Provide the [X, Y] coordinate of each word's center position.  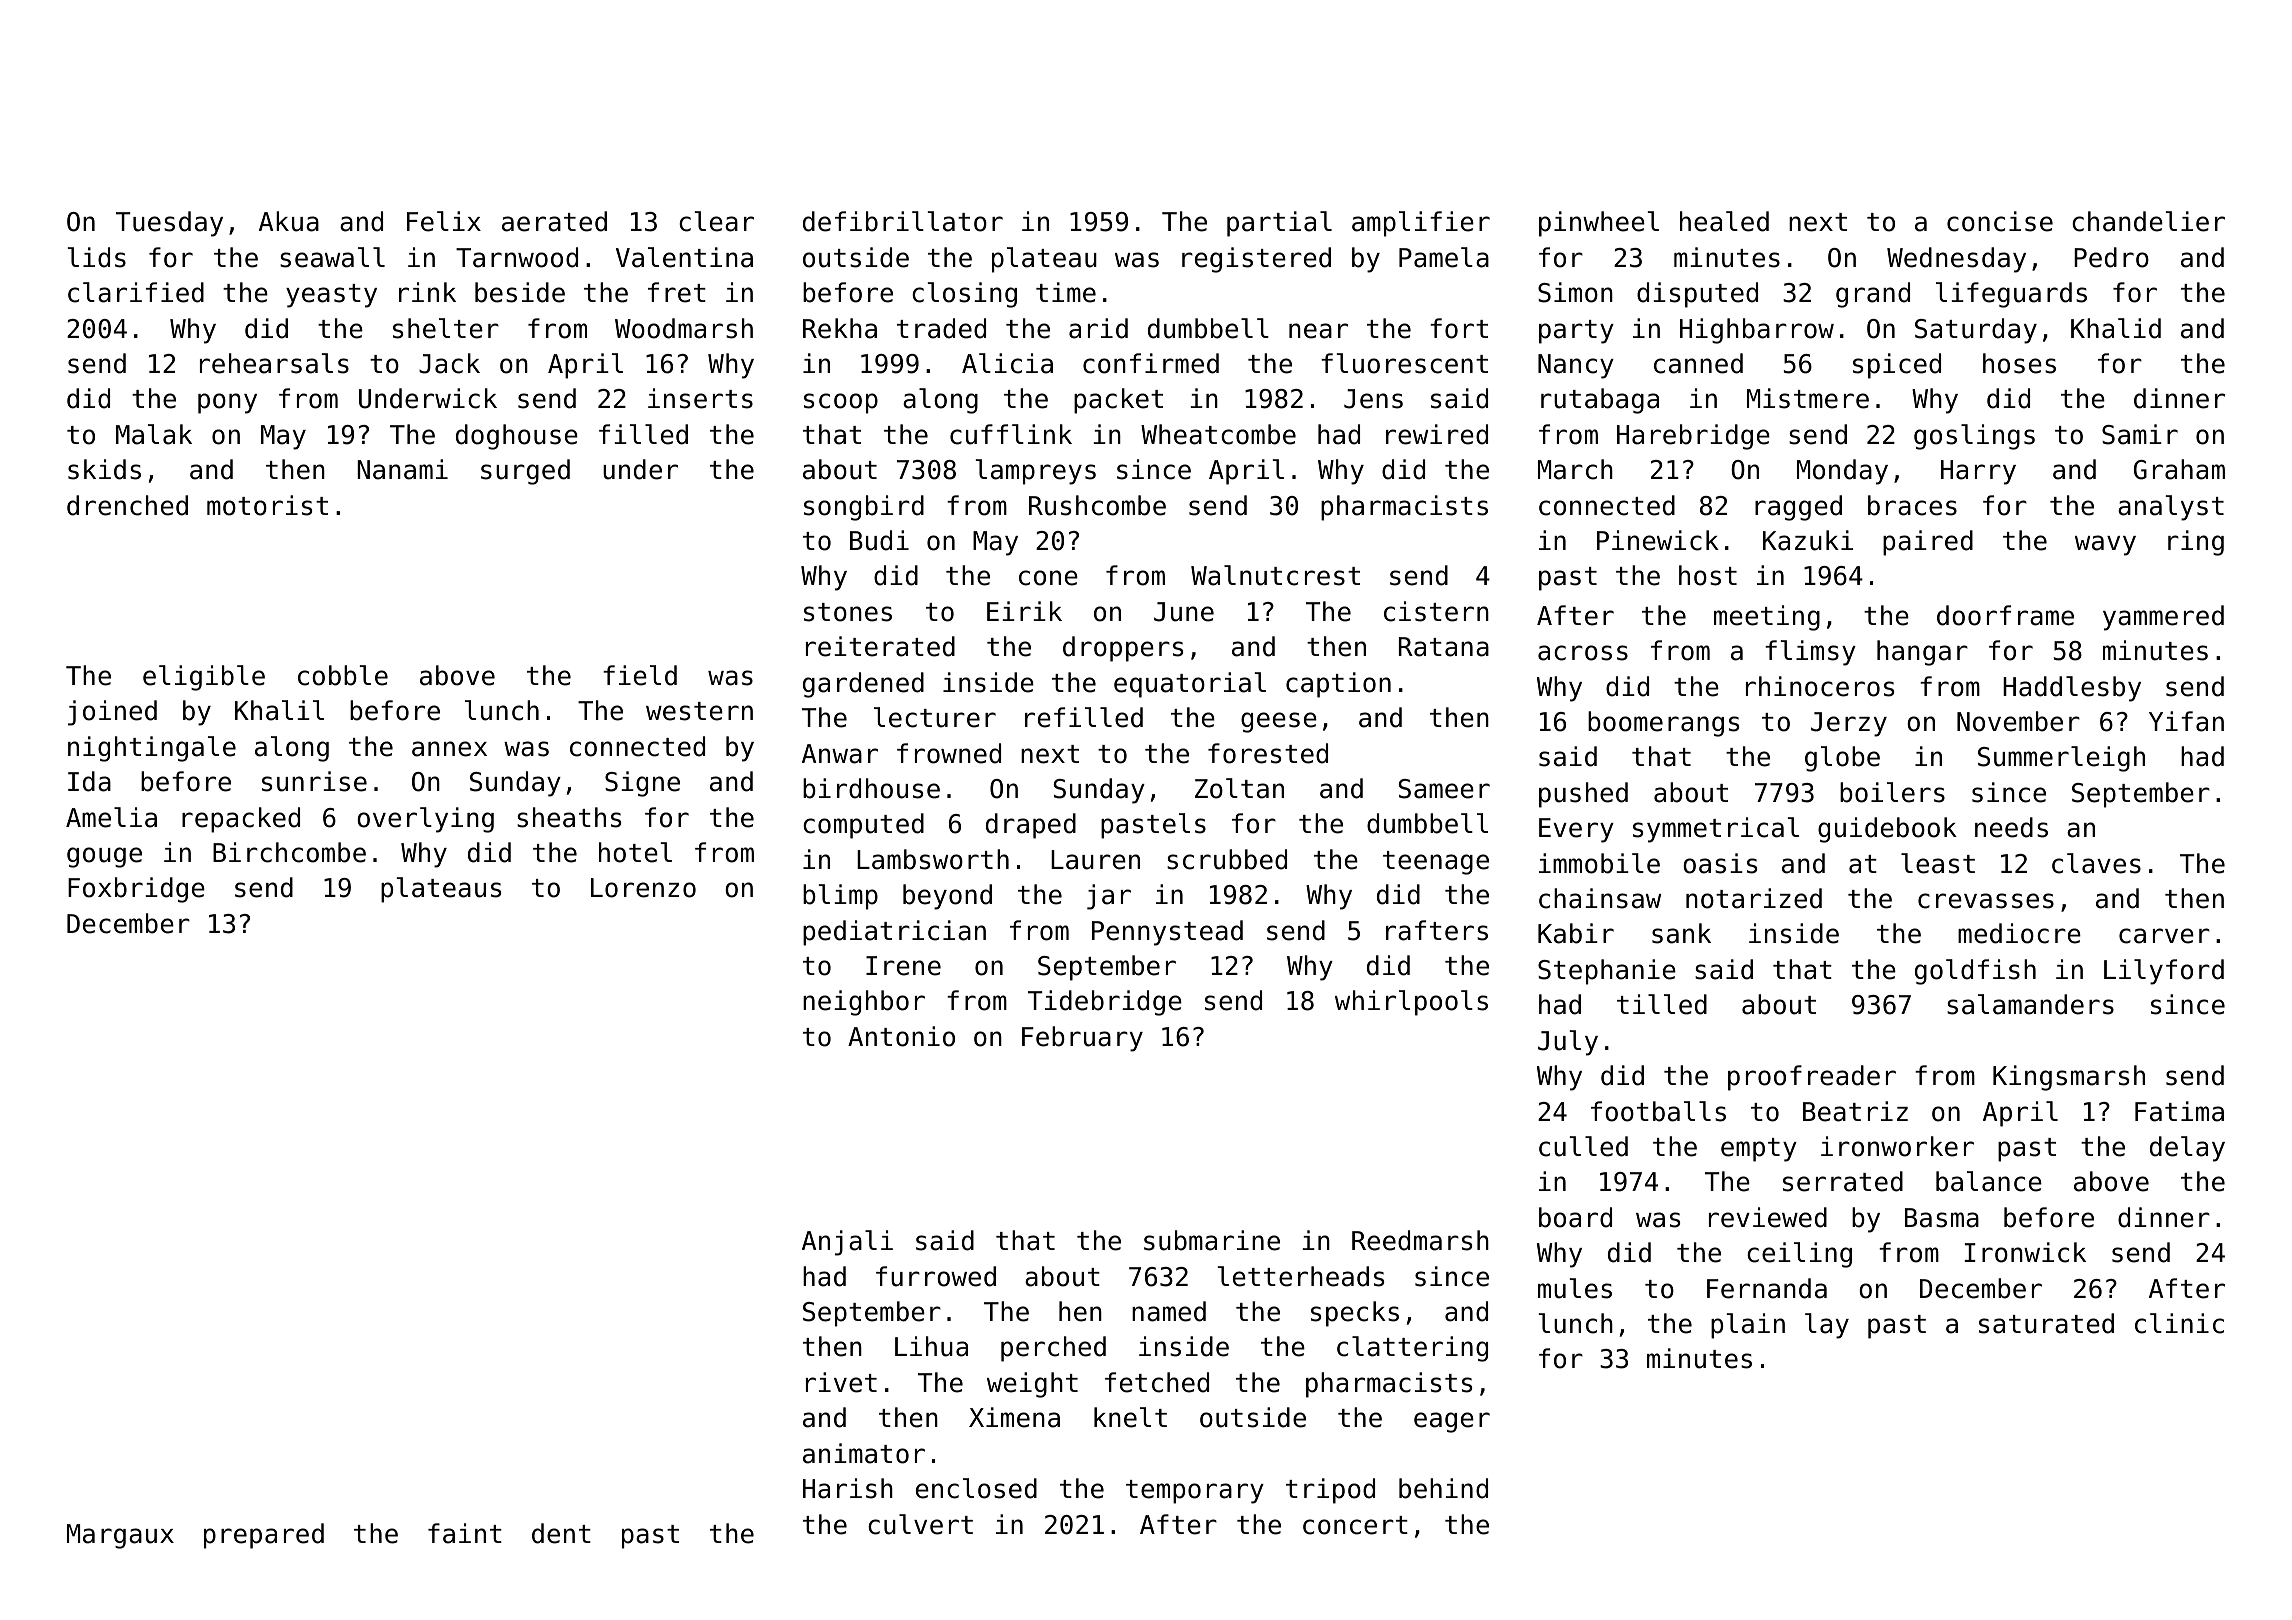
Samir [2140, 434]
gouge [104, 857]
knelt [1130, 1417]
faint [465, 1533]
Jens [1373, 399]
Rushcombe [1097, 505]
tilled [1662, 1004]
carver [2164, 936]
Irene [903, 966]
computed [863, 826]
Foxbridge [136, 890]
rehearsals [274, 363]
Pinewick [1658, 540]
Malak [154, 434]
